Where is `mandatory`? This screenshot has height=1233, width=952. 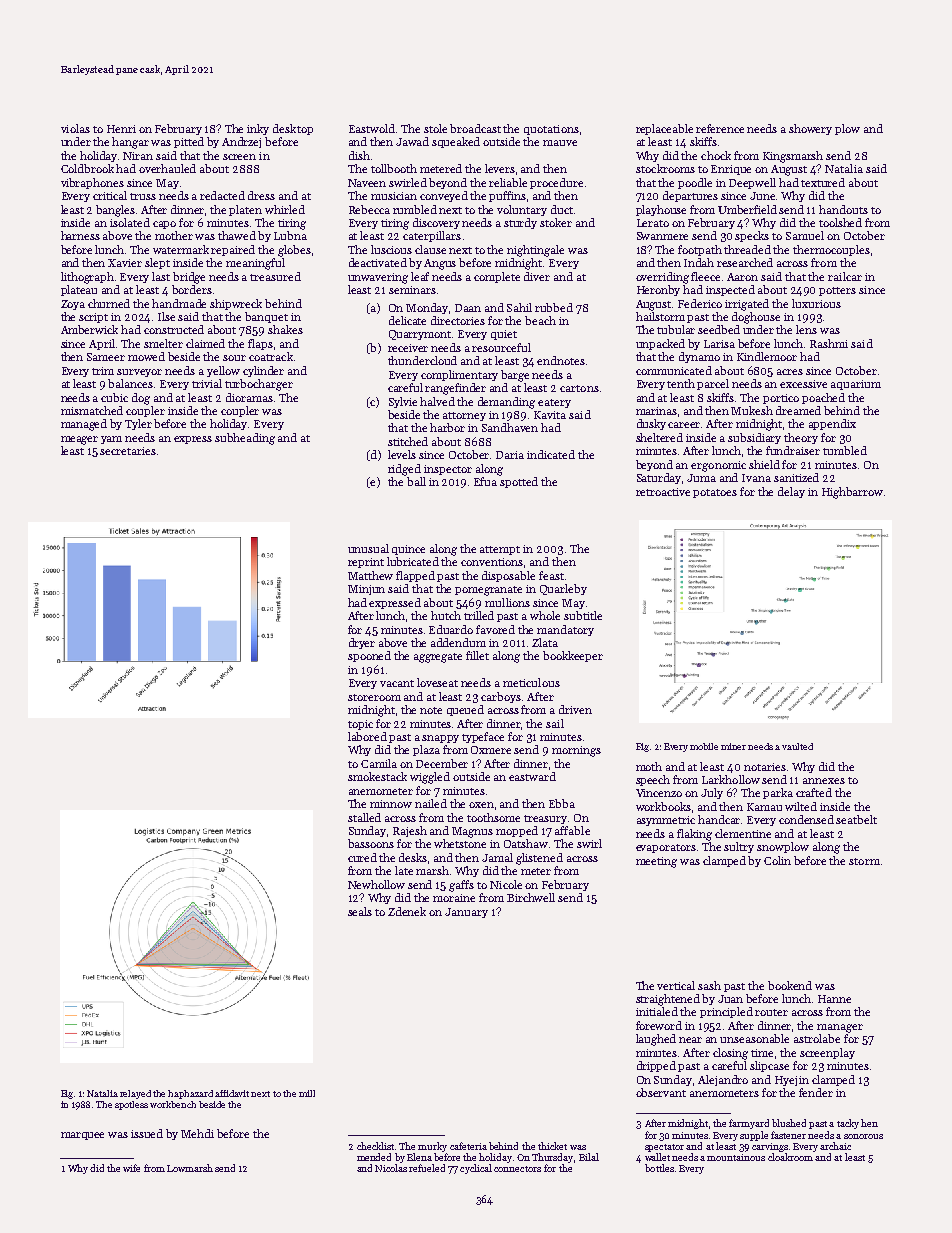 mandatory is located at coordinates (565, 630).
